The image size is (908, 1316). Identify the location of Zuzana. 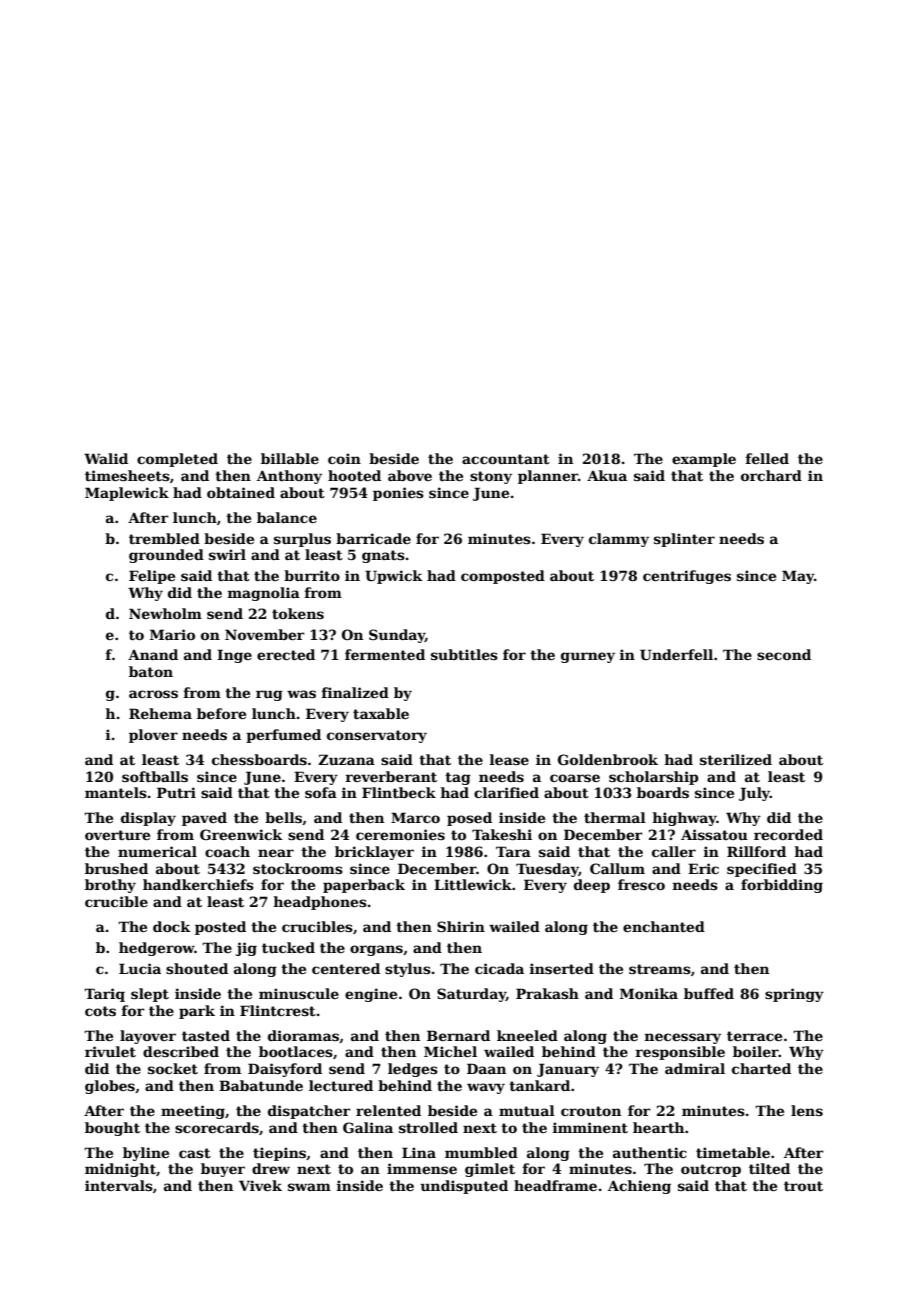
(346, 759).
